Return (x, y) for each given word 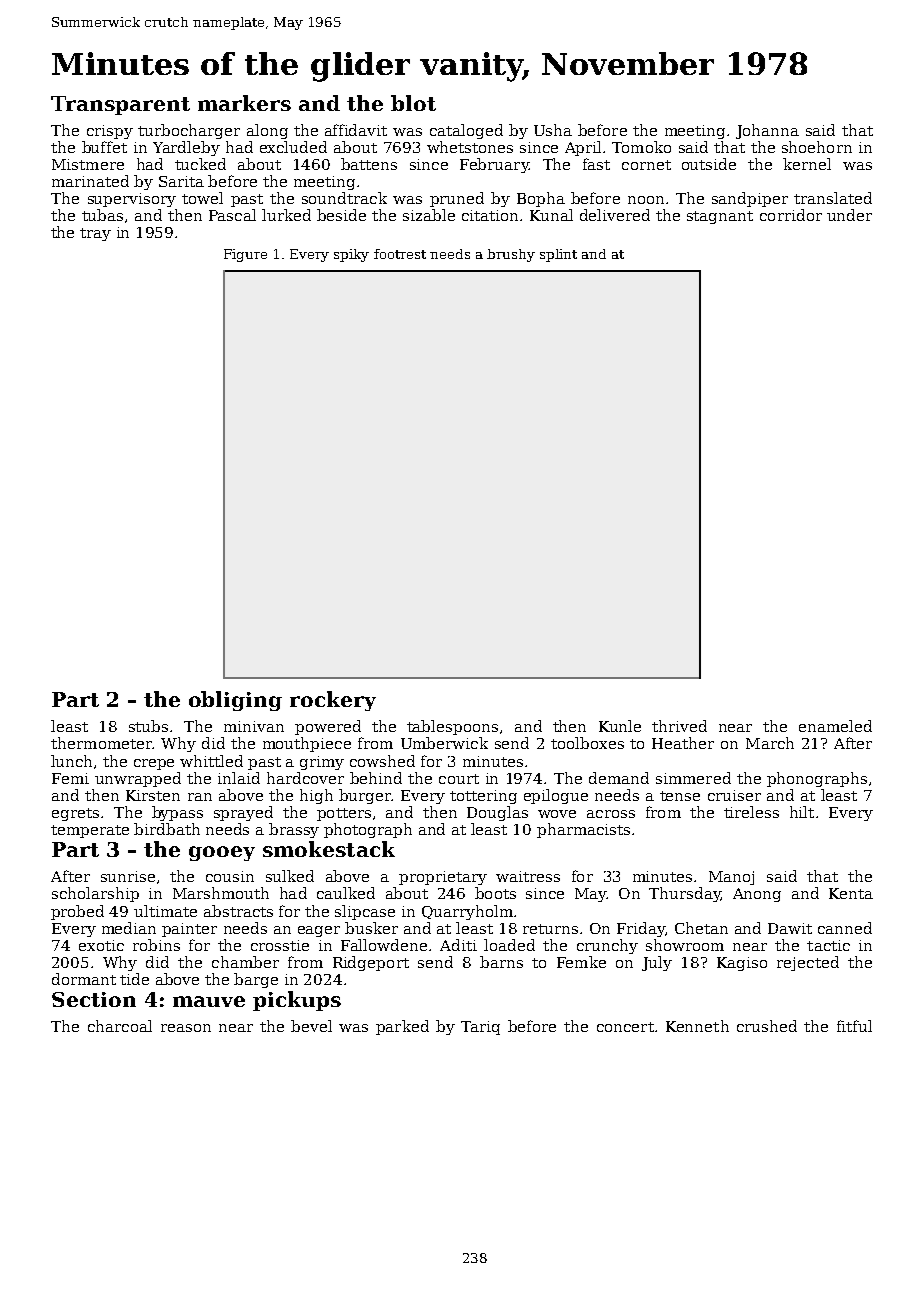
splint (558, 255)
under (849, 215)
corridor (791, 215)
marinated (90, 181)
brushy (511, 255)
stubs (148, 726)
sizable (429, 215)
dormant (84, 979)
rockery (333, 701)
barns (501, 962)
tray (95, 234)
